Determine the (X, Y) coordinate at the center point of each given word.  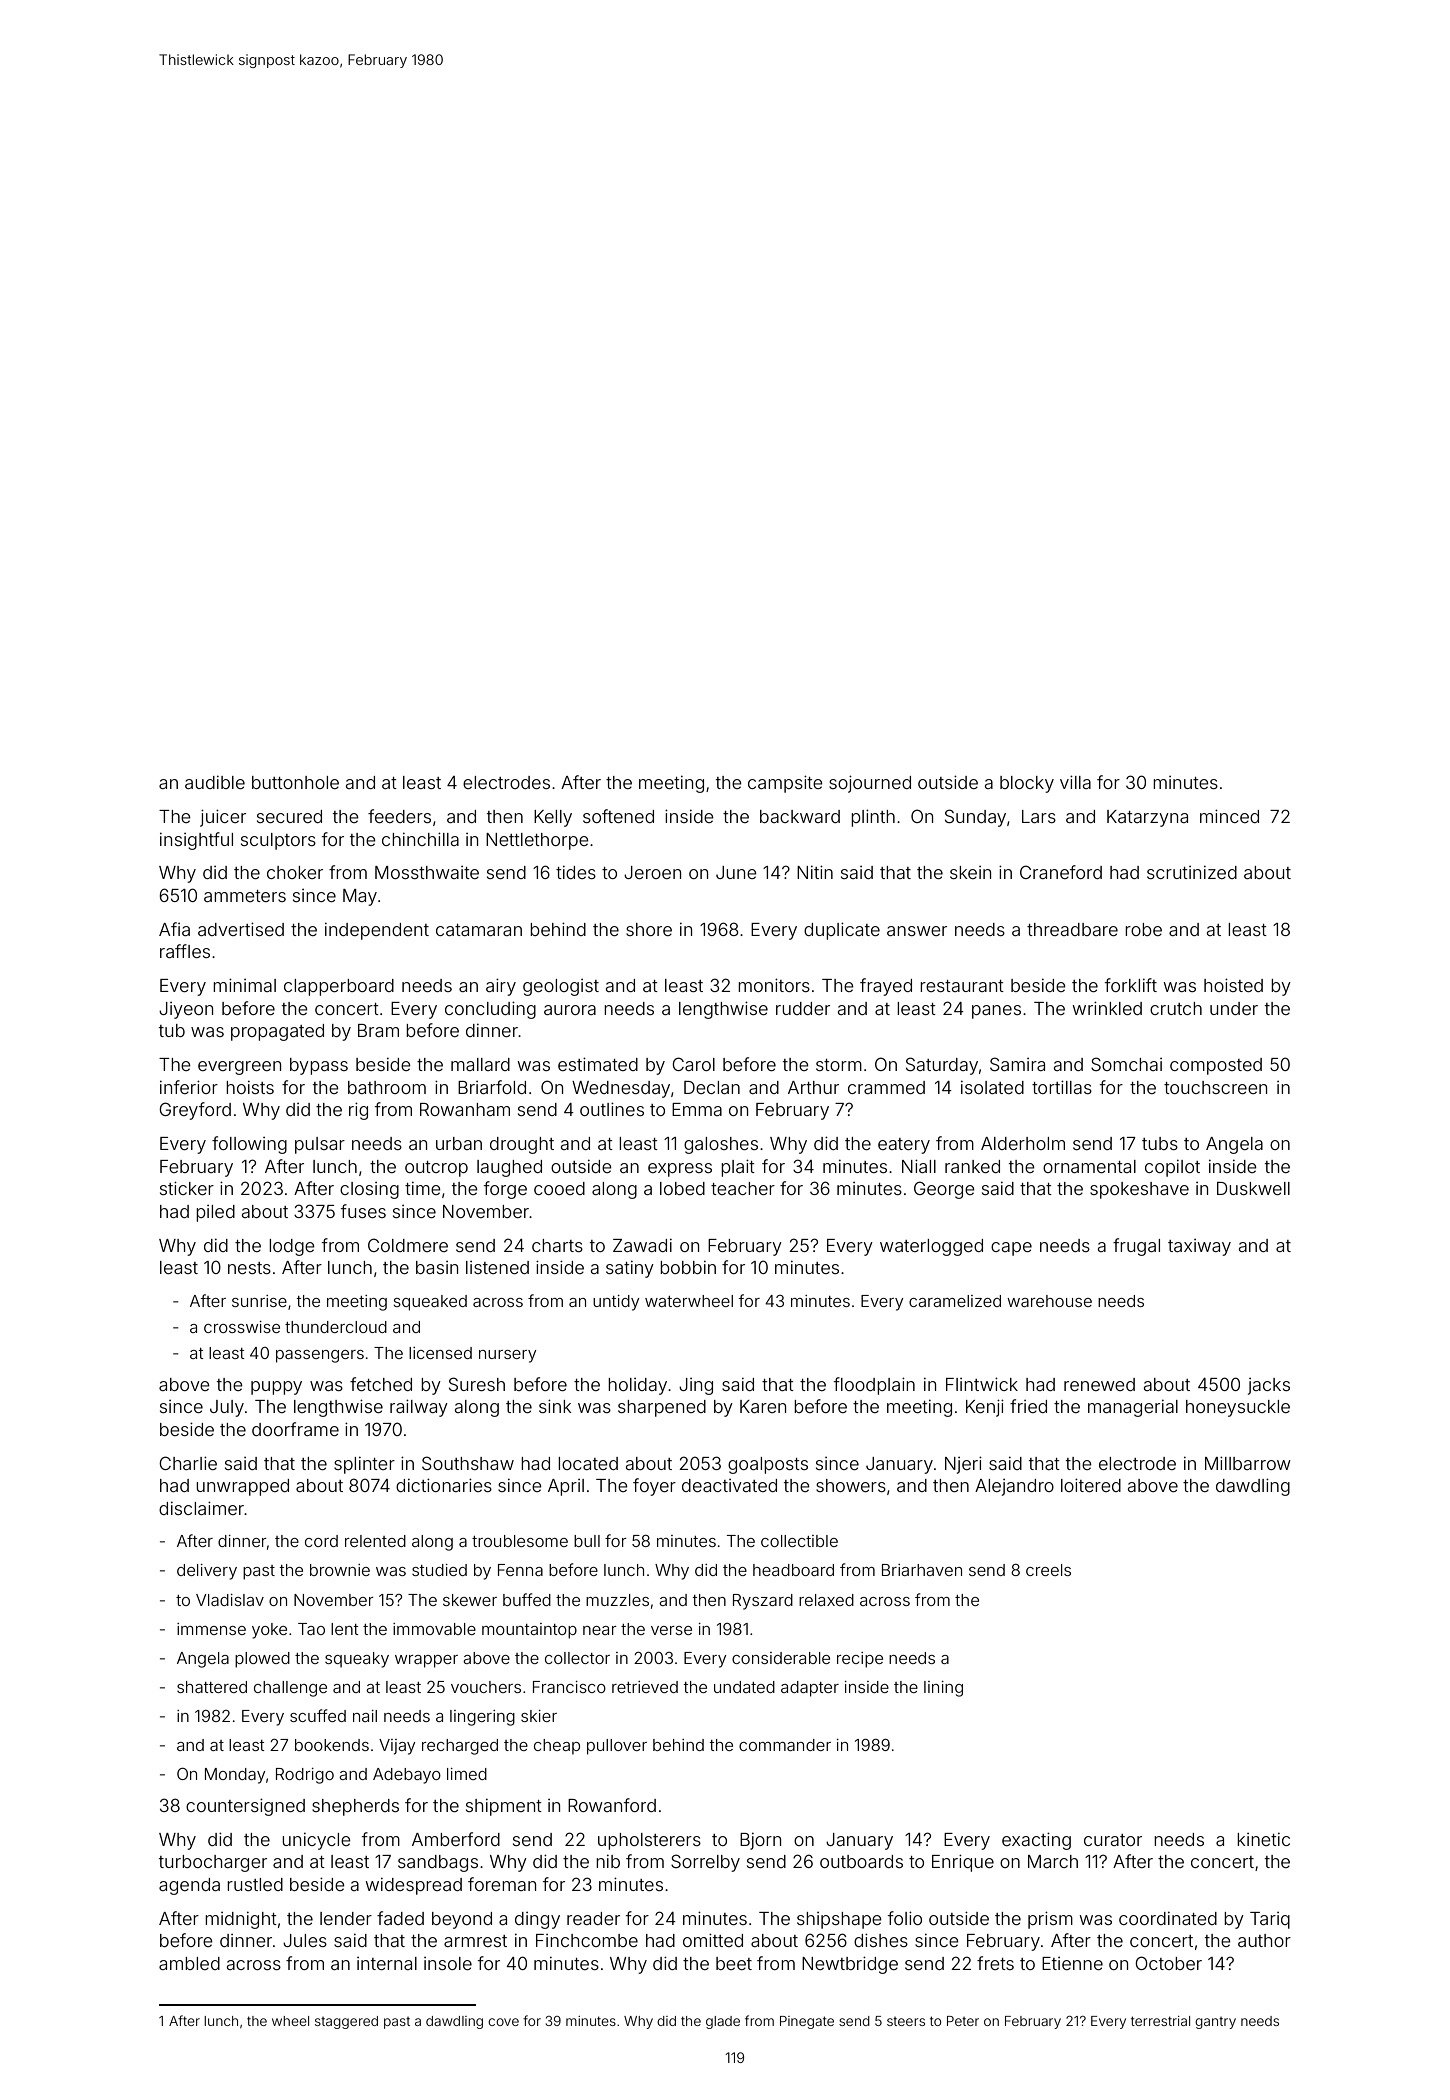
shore (649, 929)
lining (943, 1689)
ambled (189, 1963)
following (249, 1145)
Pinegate (807, 2022)
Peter (963, 2021)
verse (671, 1630)
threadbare (1072, 929)
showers (851, 1485)
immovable (434, 1629)
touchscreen (1215, 1087)
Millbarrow (1248, 1463)
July (227, 1408)
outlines (612, 1109)
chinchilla (420, 839)
